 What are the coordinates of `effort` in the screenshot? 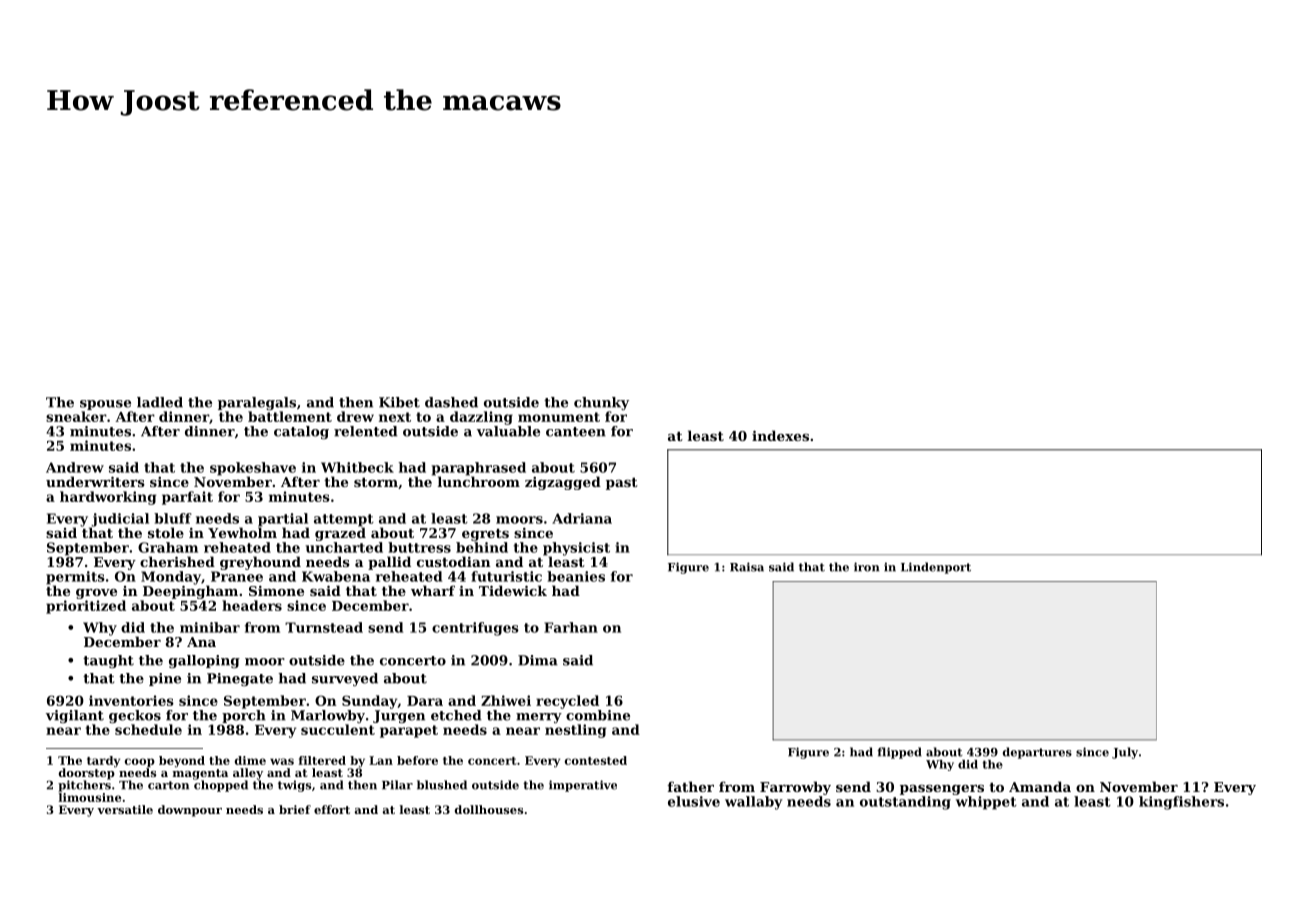 It's located at (332, 809).
